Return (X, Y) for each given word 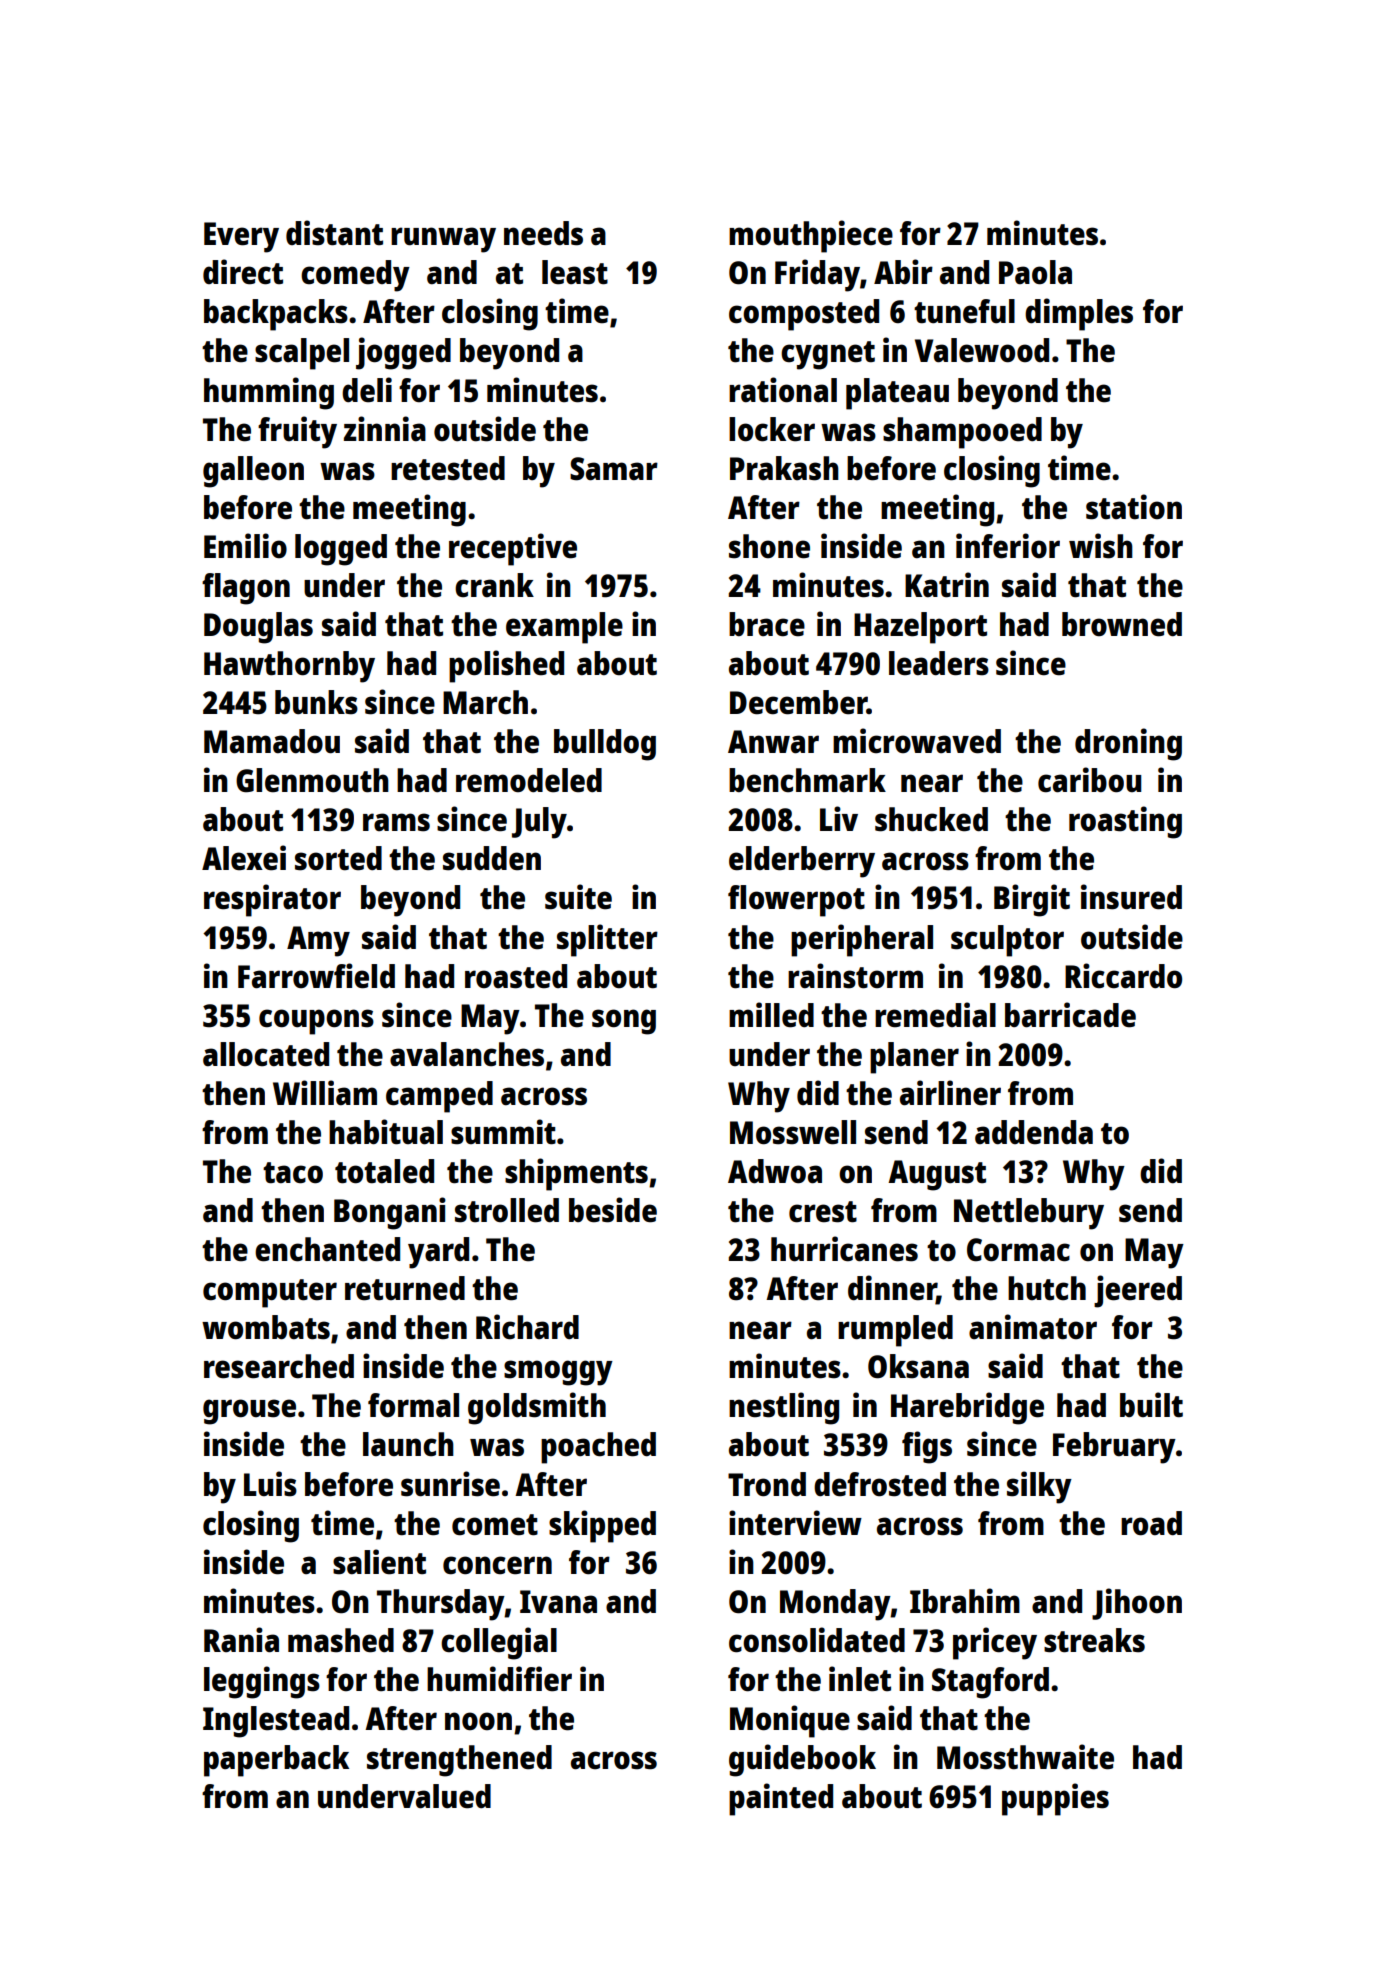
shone (769, 546)
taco (293, 1173)
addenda (1034, 1132)
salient (379, 1562)
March (485, 702)
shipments (576, 1174)
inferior (1008, 546)
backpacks (276, 315)
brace (767, 624)
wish (1101, 546)
